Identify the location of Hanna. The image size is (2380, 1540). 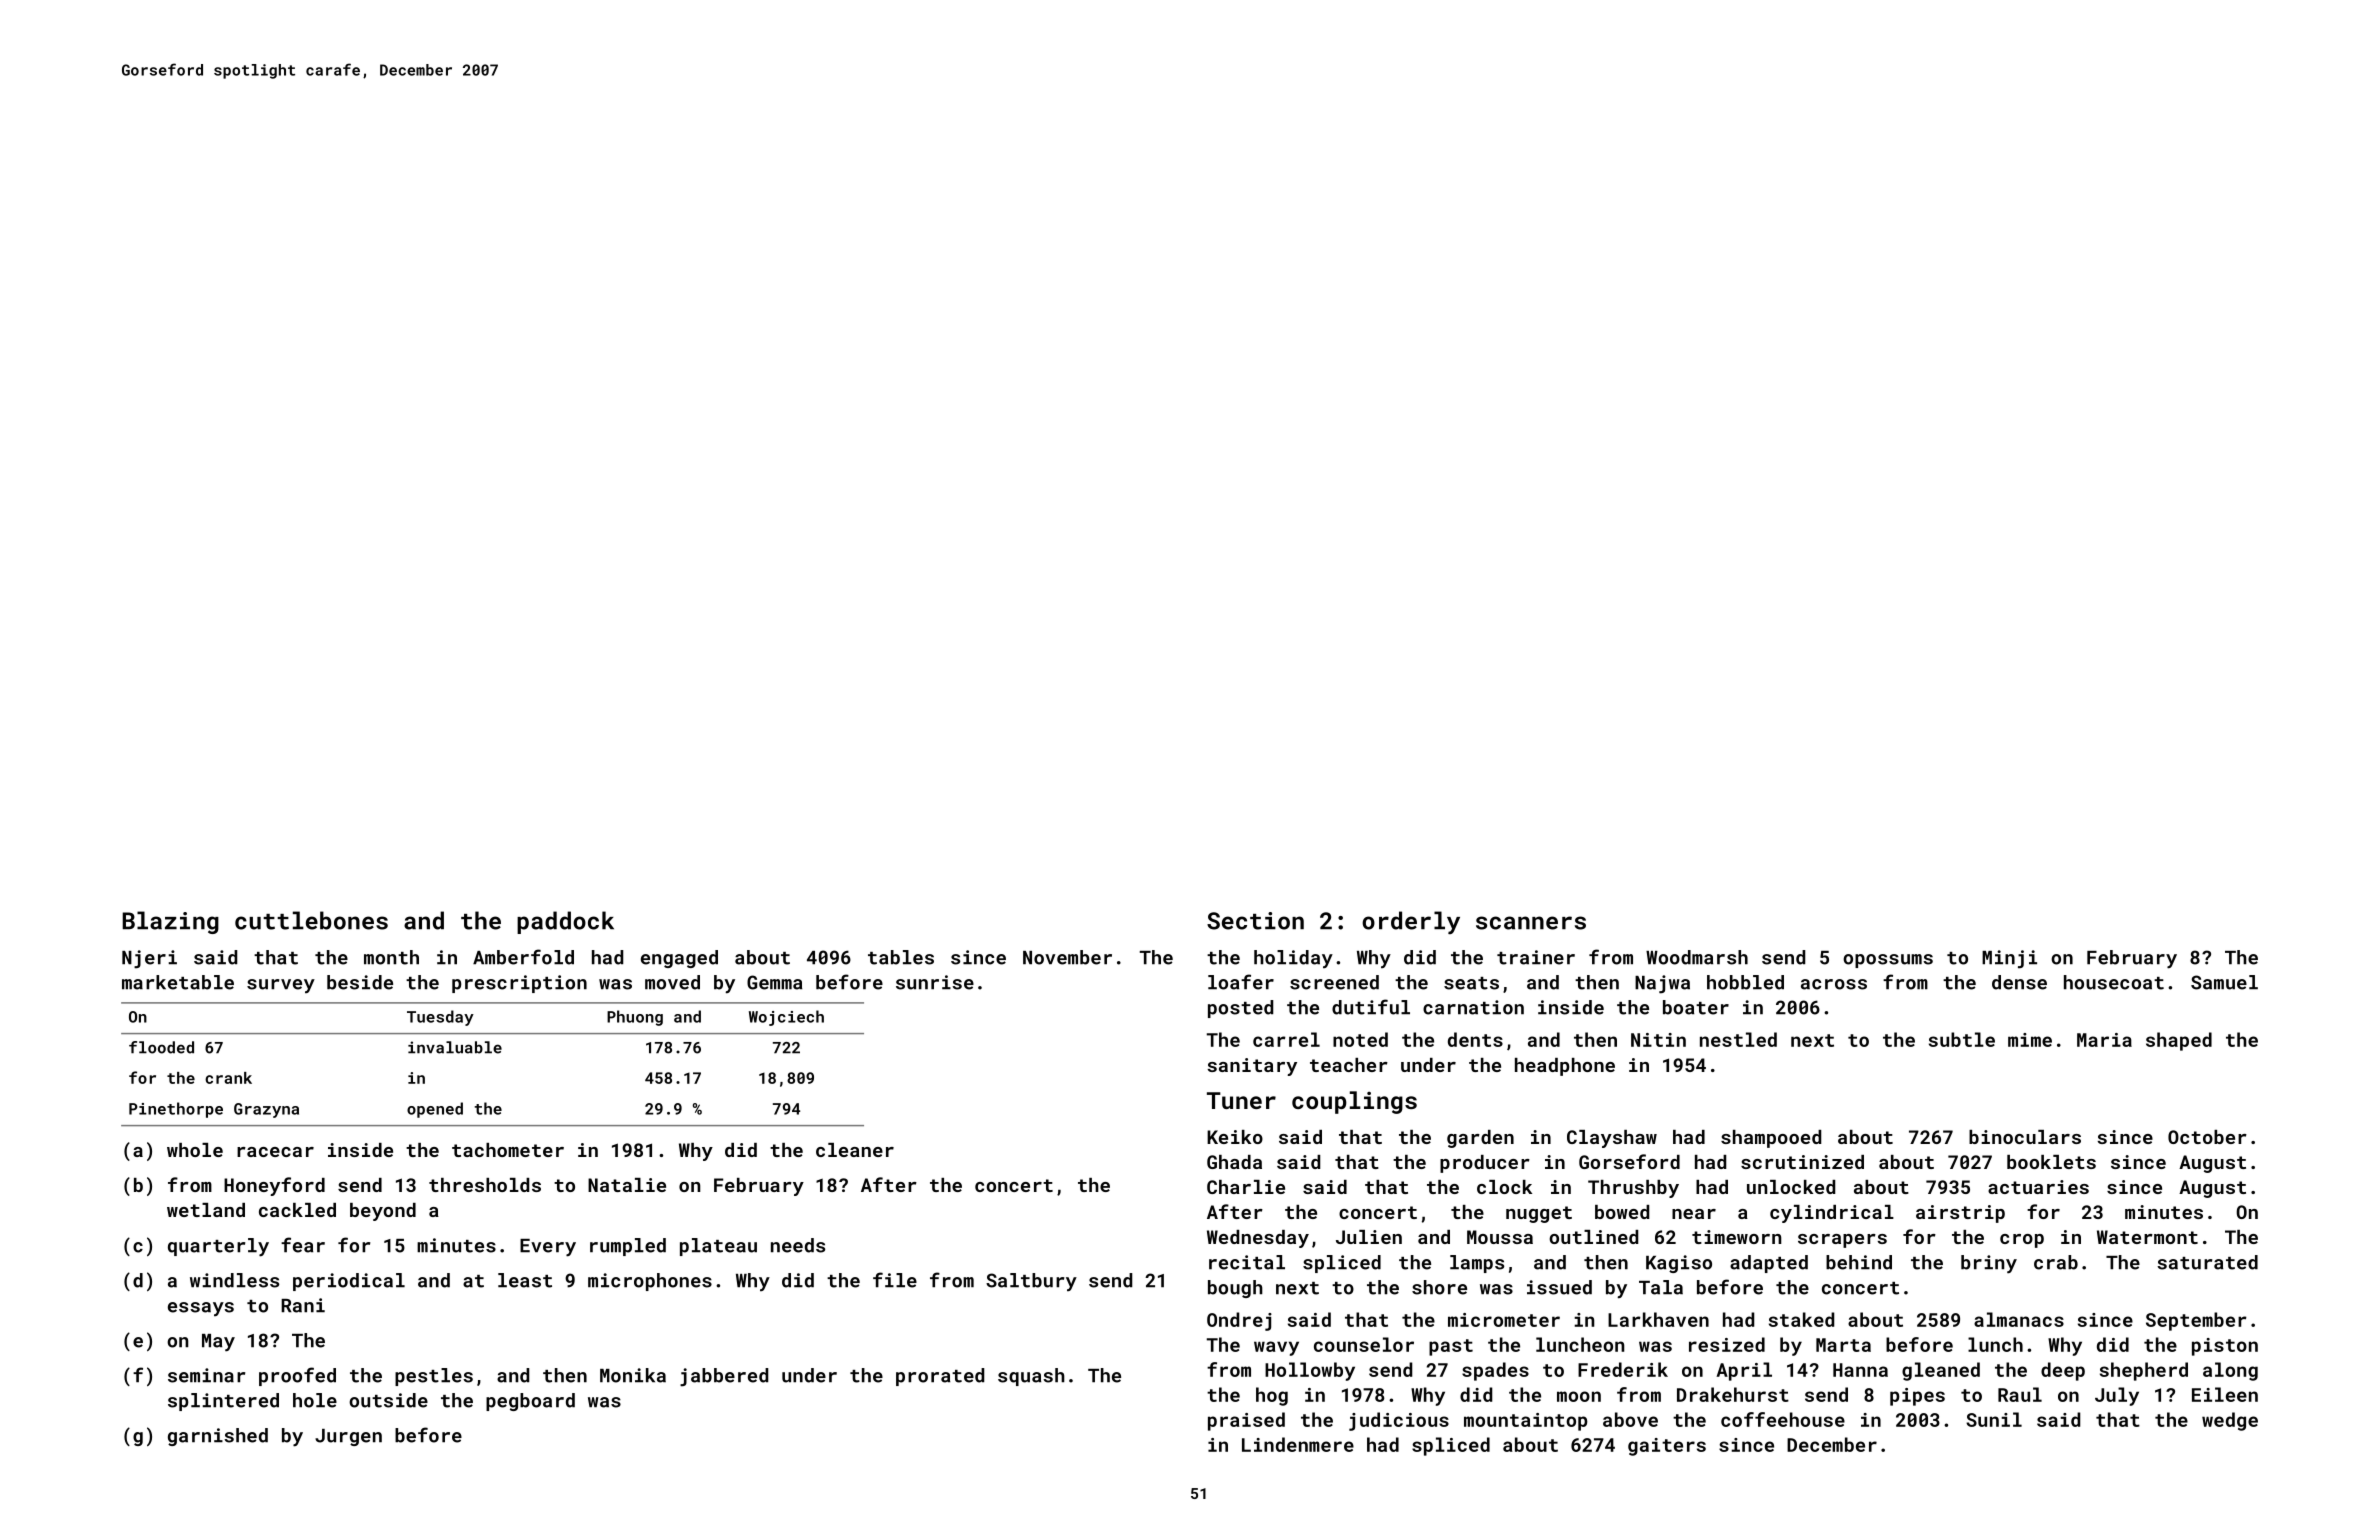
(1860, 1370).
